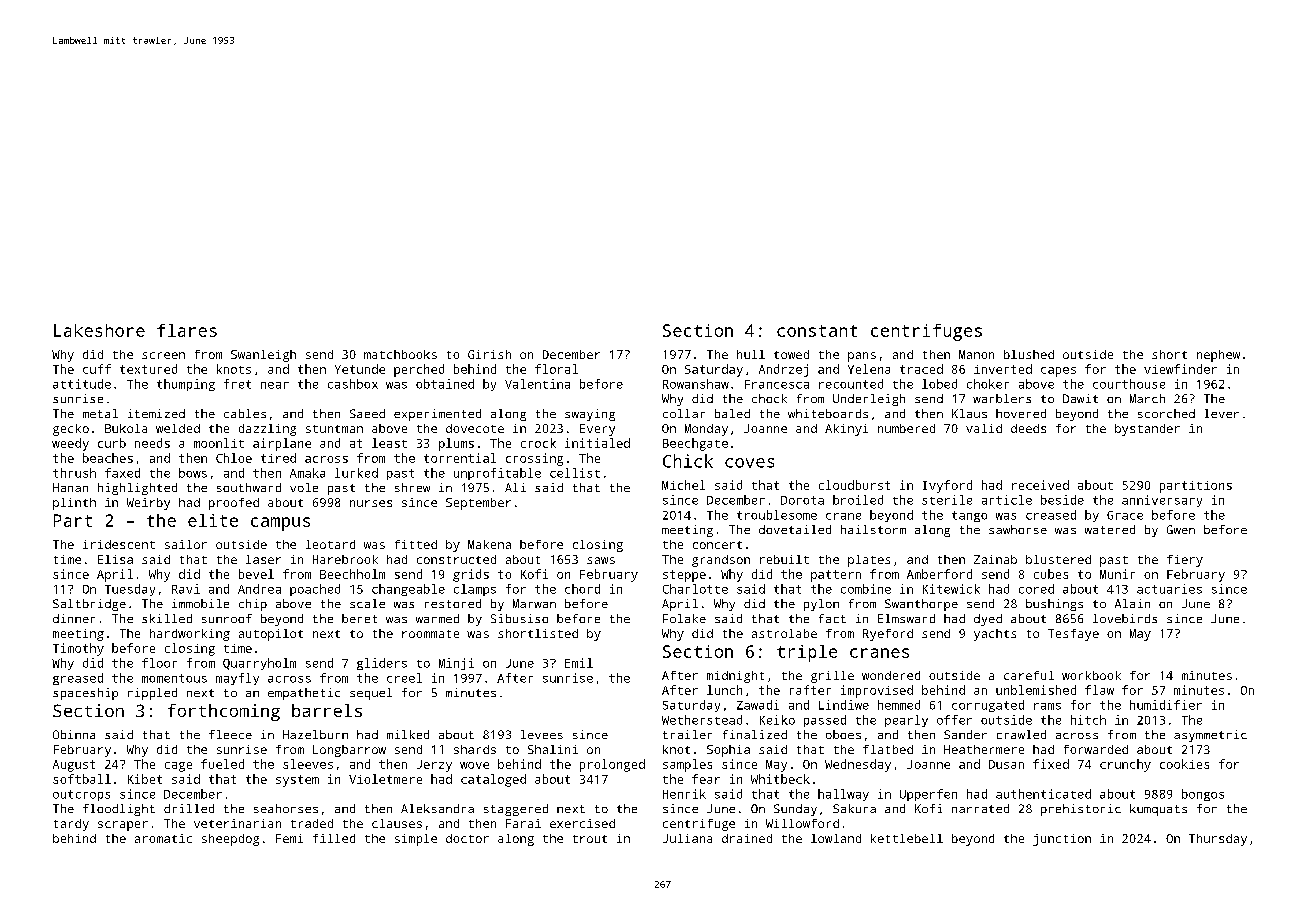  Describe the element at coordinates (163, 838) in the screenshot. I see `aromatic` at that location.
